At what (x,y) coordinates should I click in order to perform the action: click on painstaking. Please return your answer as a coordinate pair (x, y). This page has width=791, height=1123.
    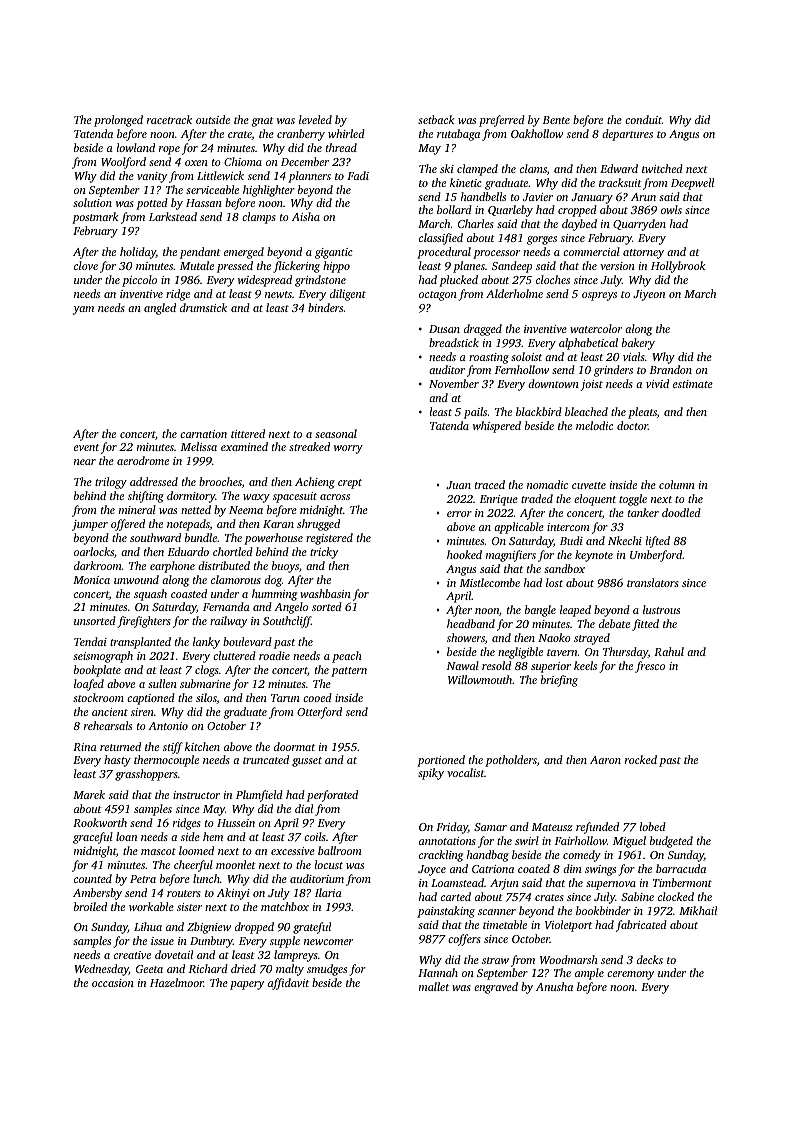
    Looking at the image, I should click on (446, 912).
